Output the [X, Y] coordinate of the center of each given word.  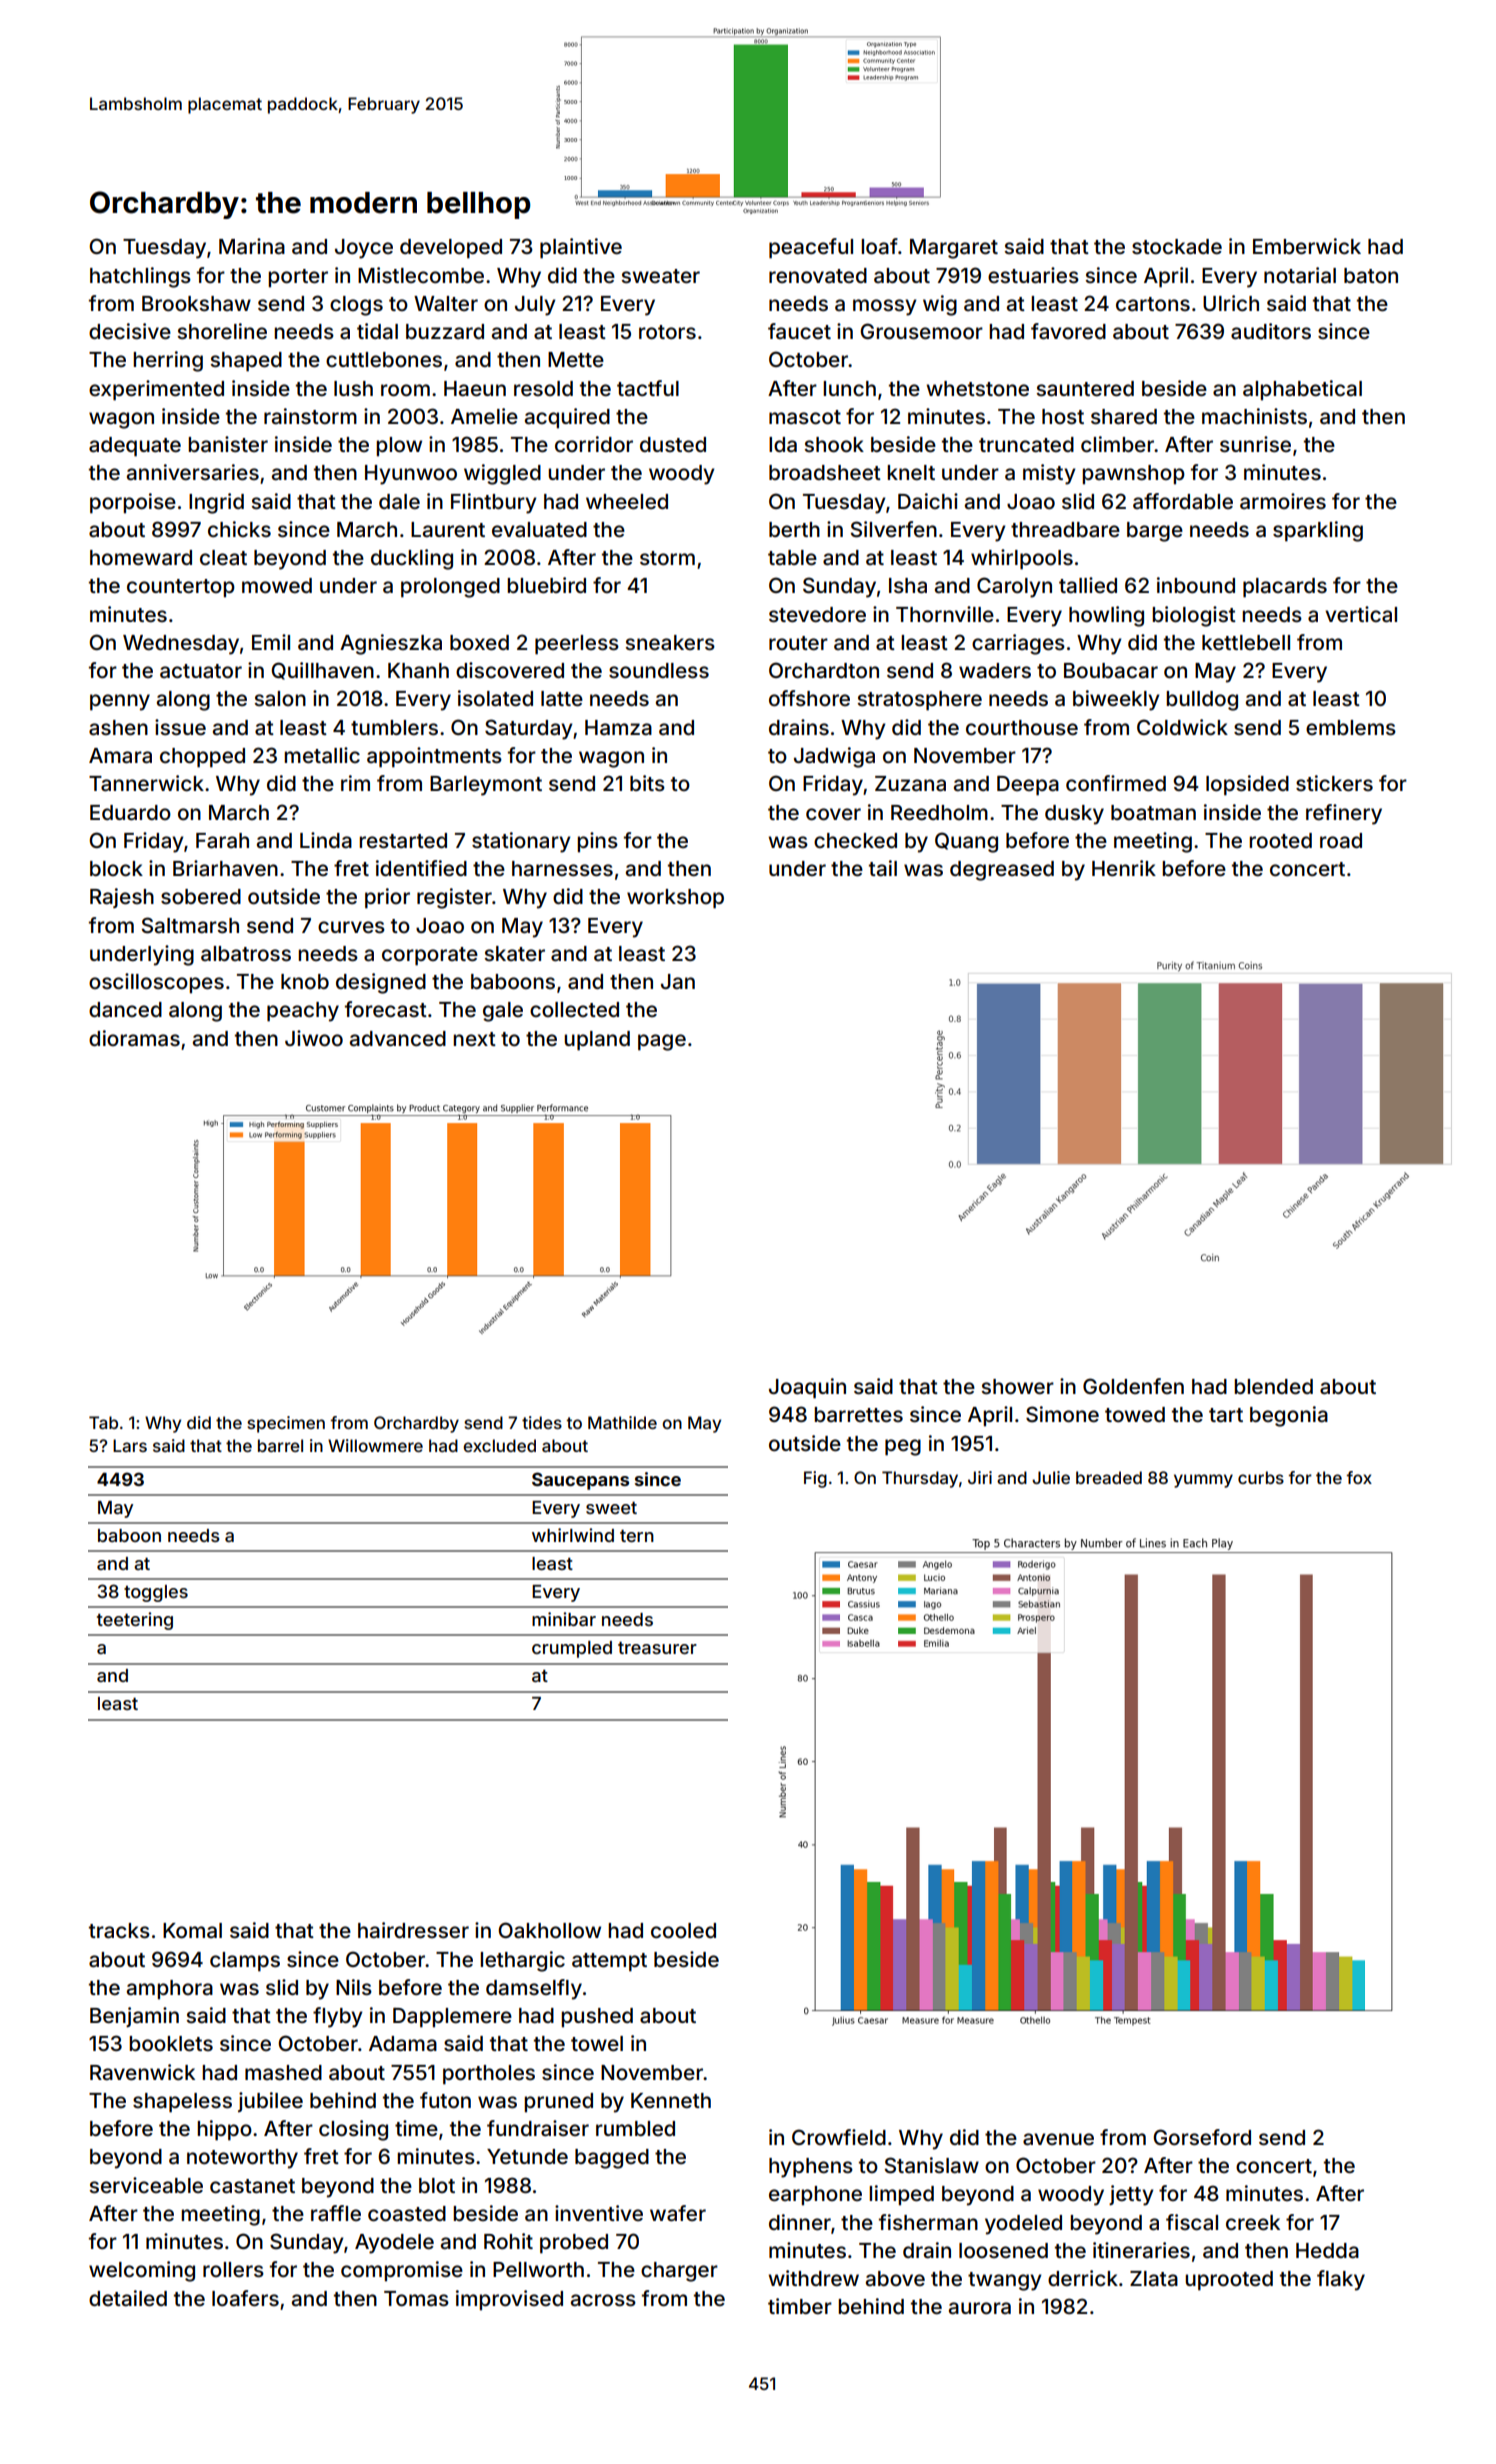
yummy [1203, 1481]
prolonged [450, 588]
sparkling [1318, 531]
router [798, 643]
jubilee [270, 2102]
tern [637, 1536]
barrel [280, 1445]
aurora [980, 2308]
